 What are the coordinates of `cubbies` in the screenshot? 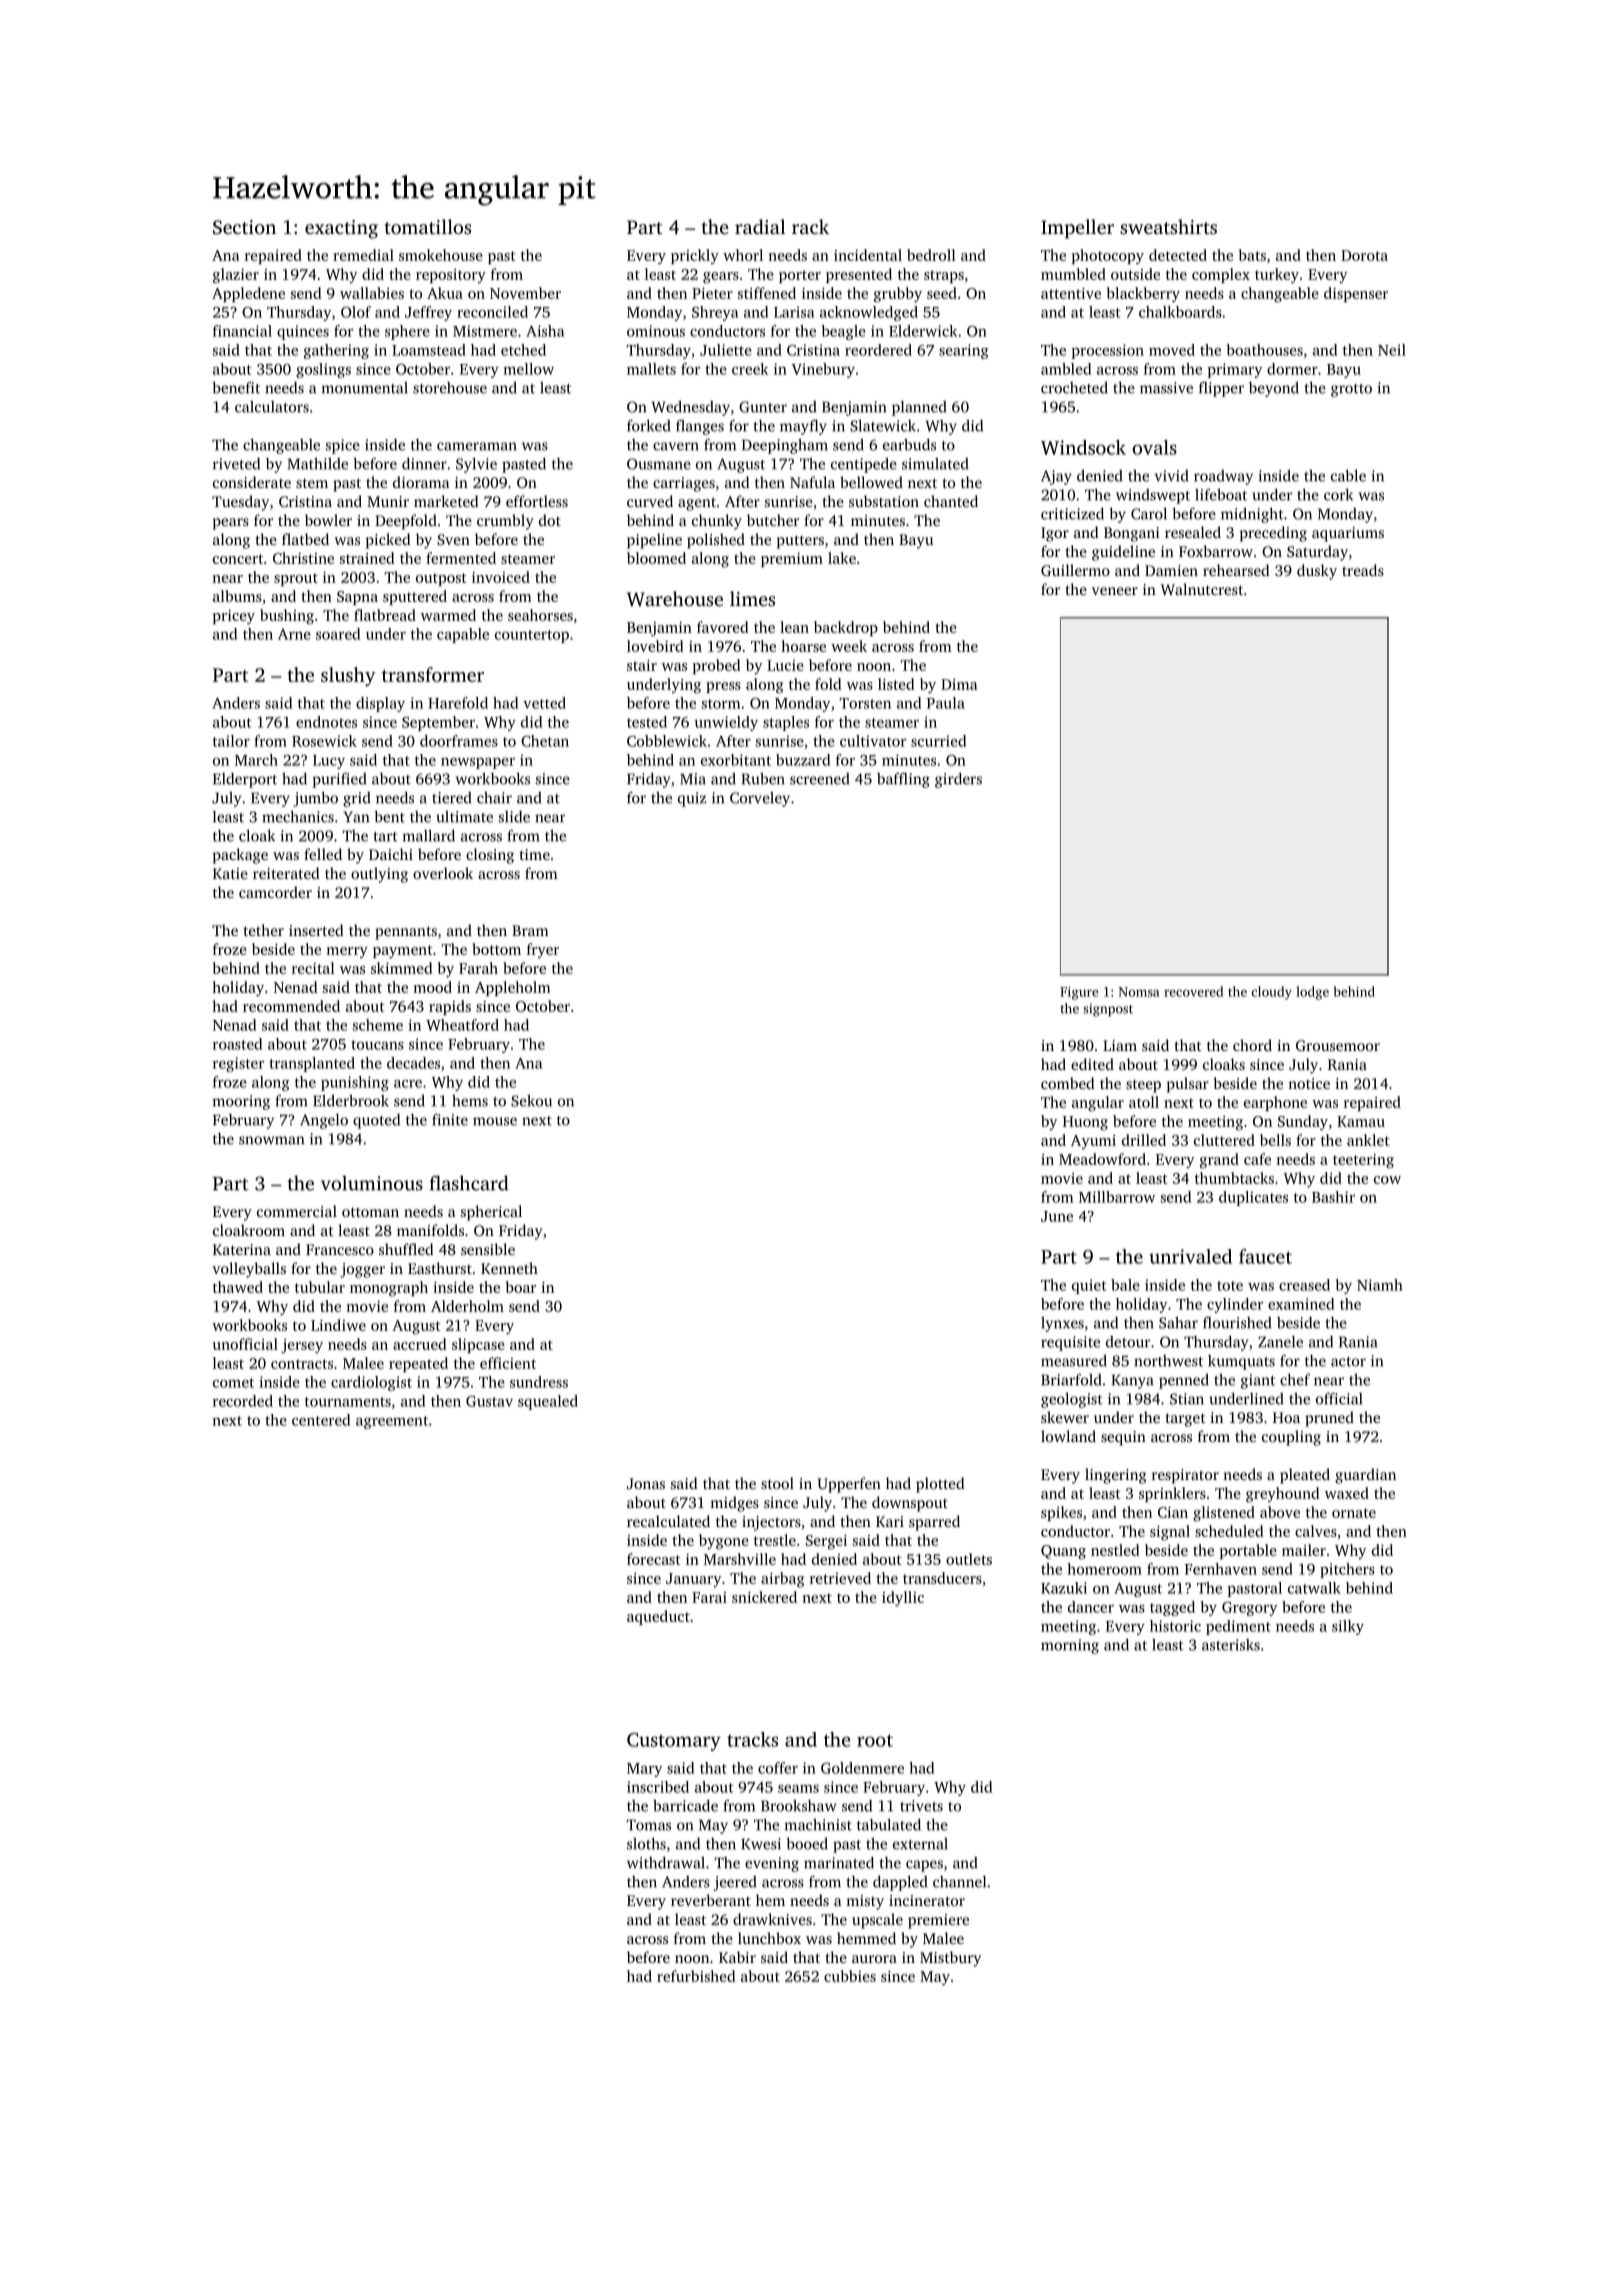 It's located at (850, 1976).
